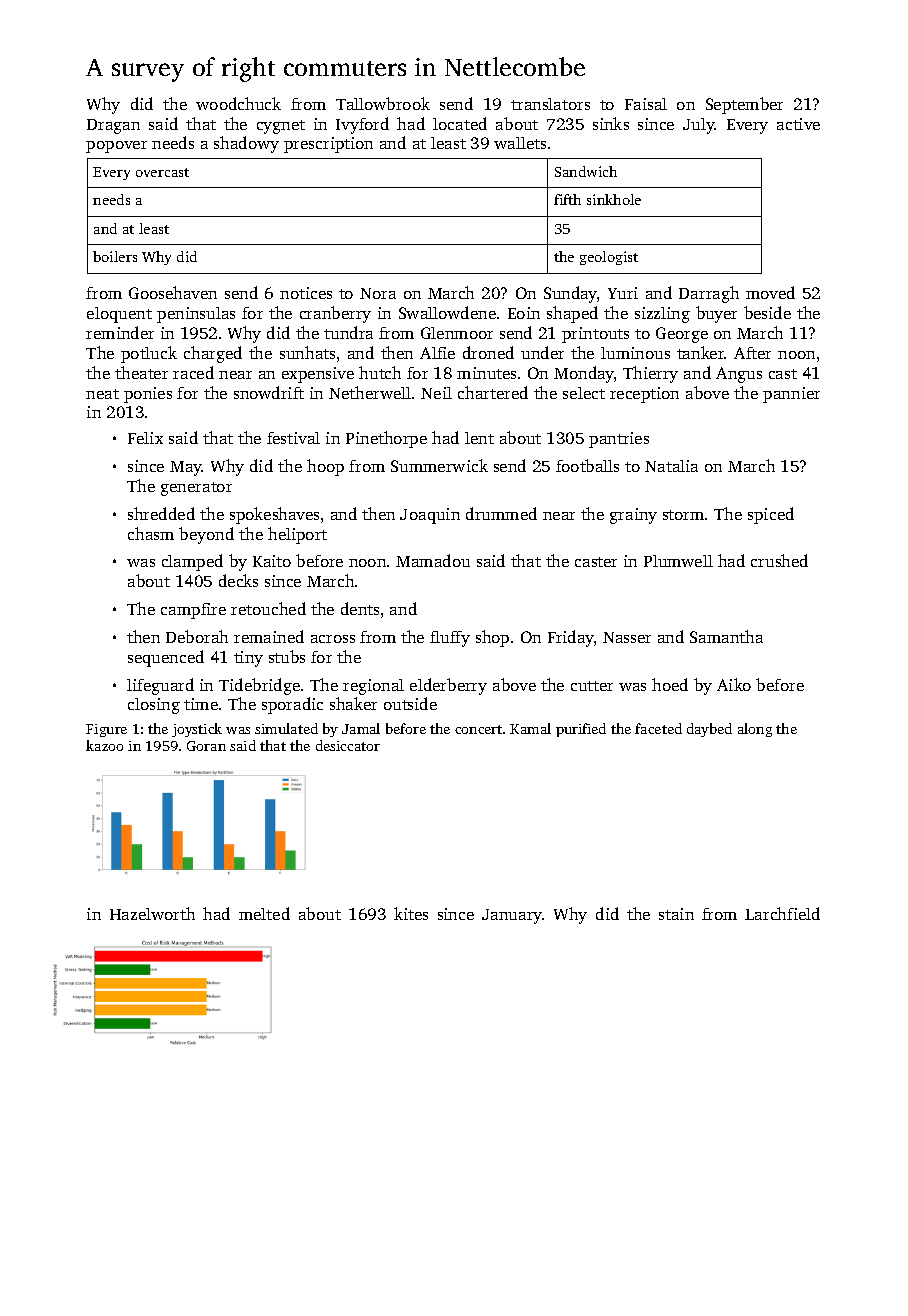 This page has width=908, height=1316. What do you see at coordinates (791, 395) in the page?
I see `pannier` at bounding box center [791, 395].
